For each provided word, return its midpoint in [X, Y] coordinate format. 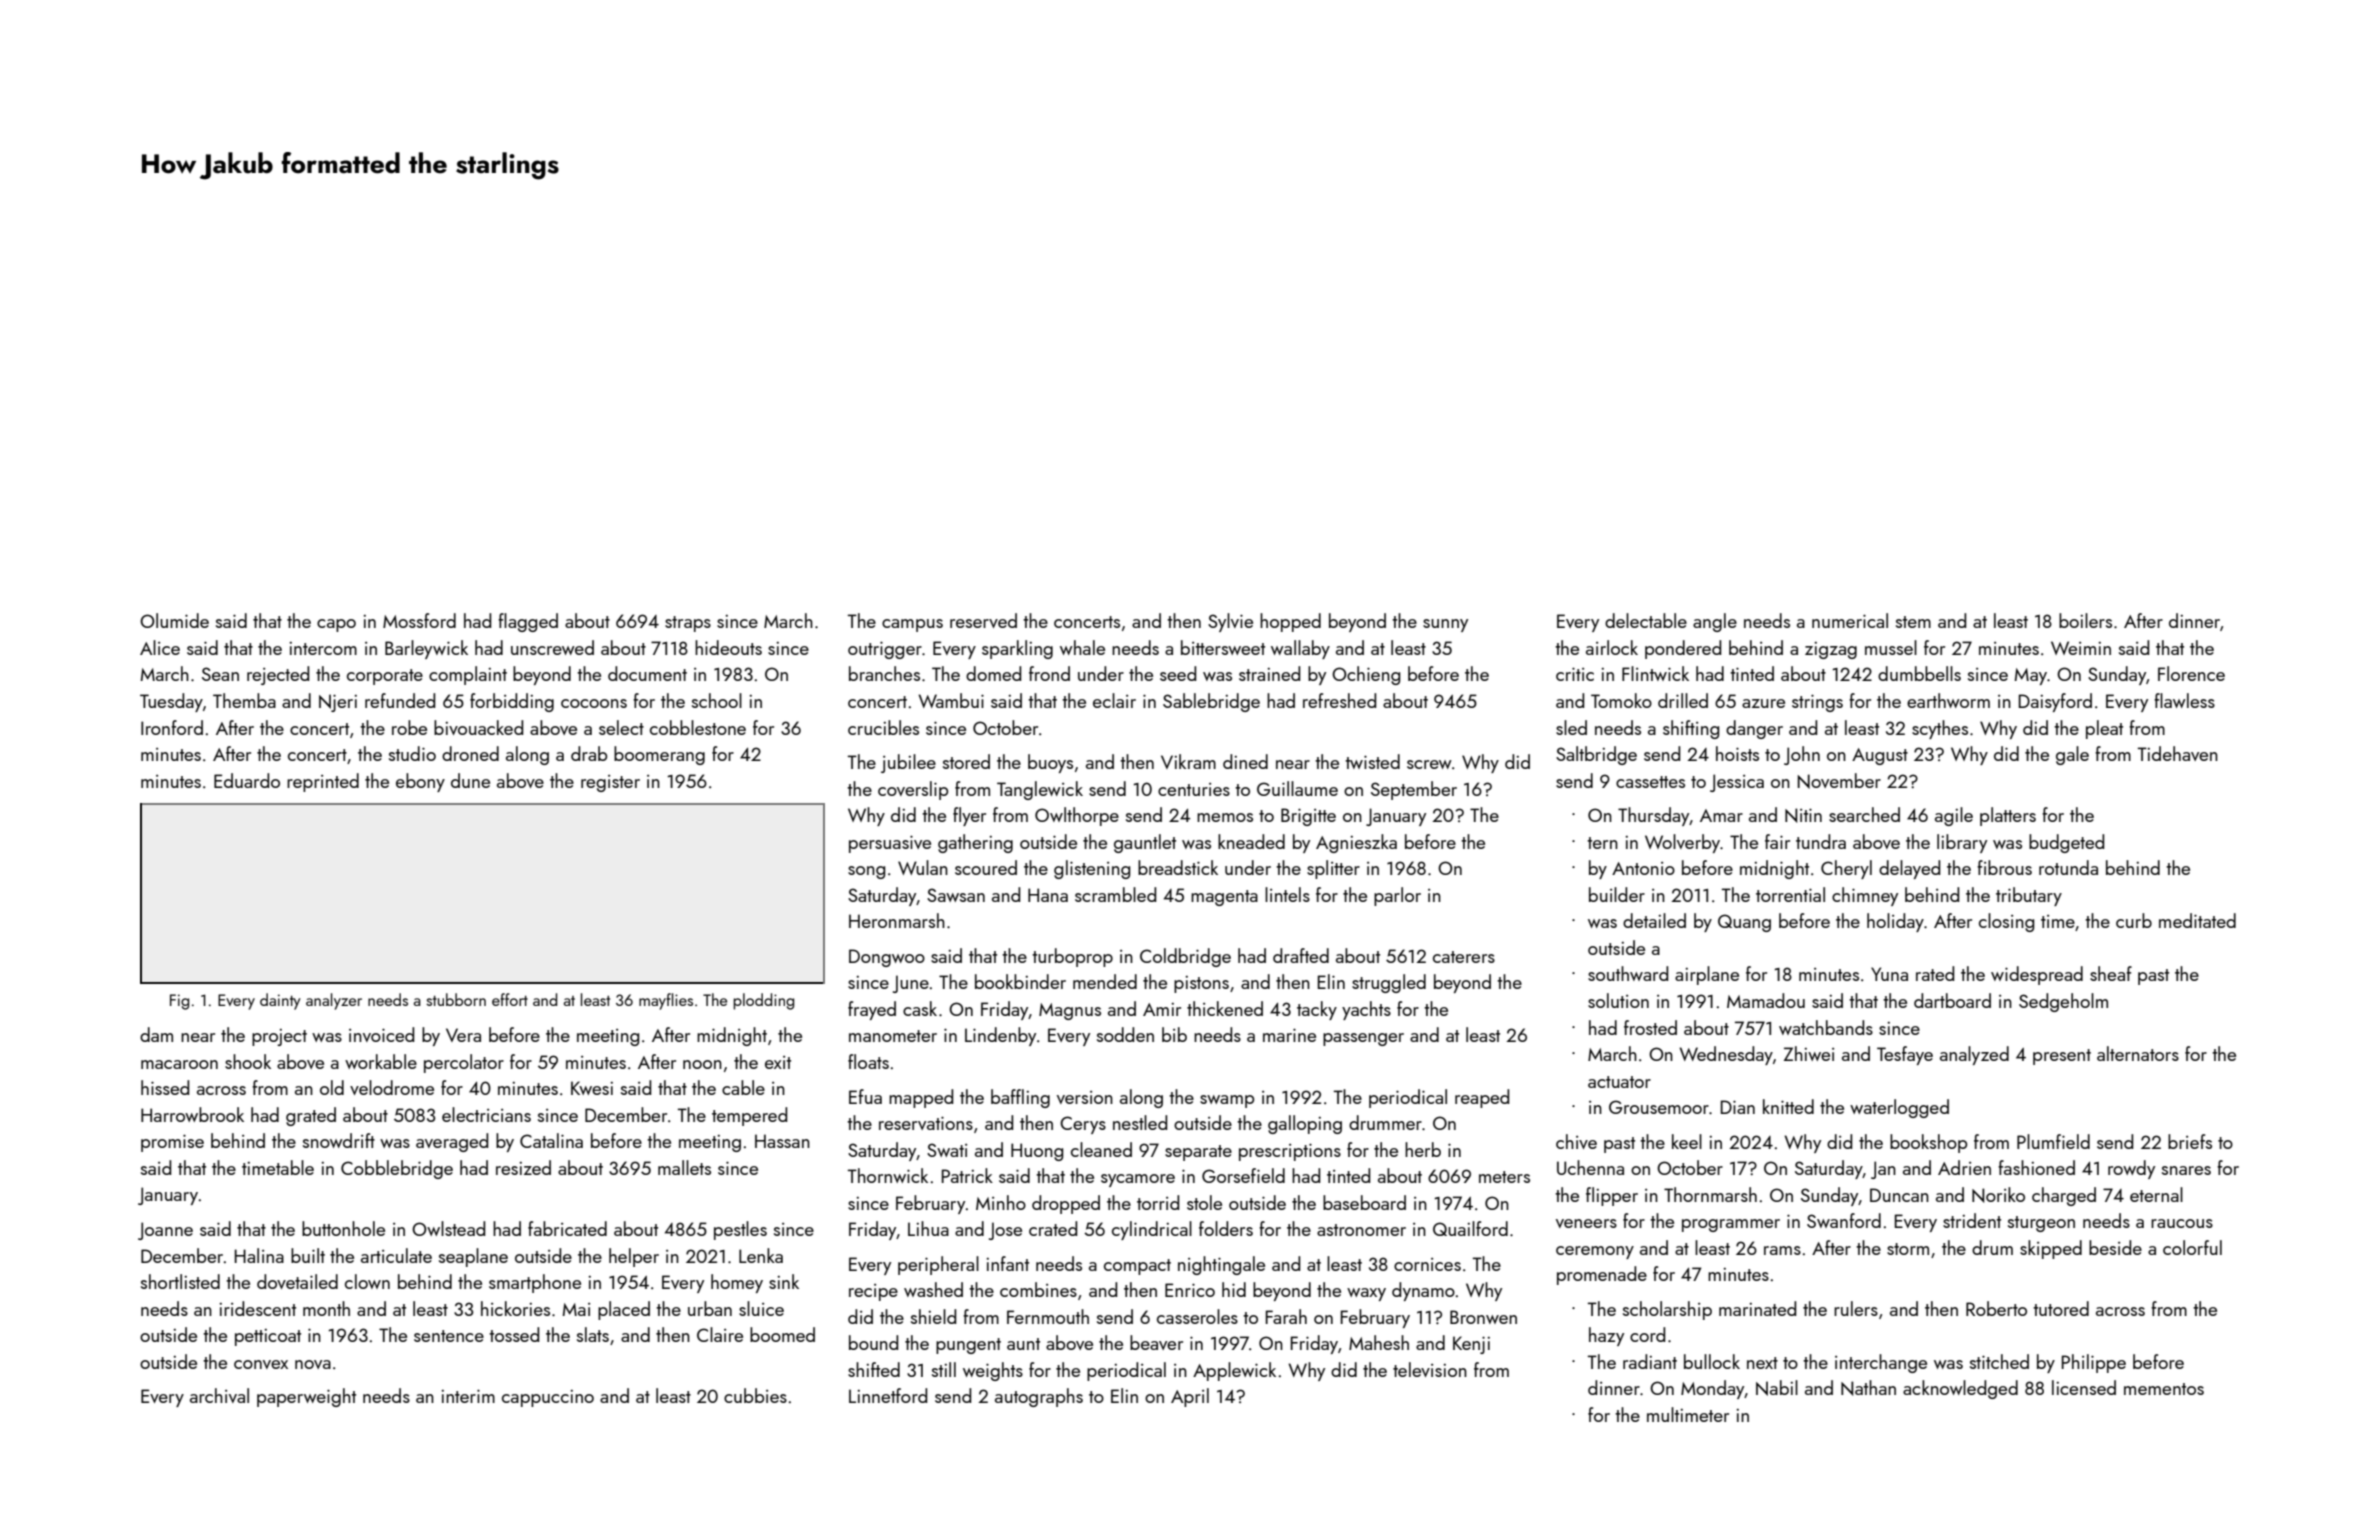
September [1414, 790]
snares [2186, 1170]
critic [1575, 674]
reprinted [323, 782]
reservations [926, 1123]
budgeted [2066, 843]
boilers [2085, 620]
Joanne [165, 1231]
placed [624, 1310]
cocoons [594, 703]
